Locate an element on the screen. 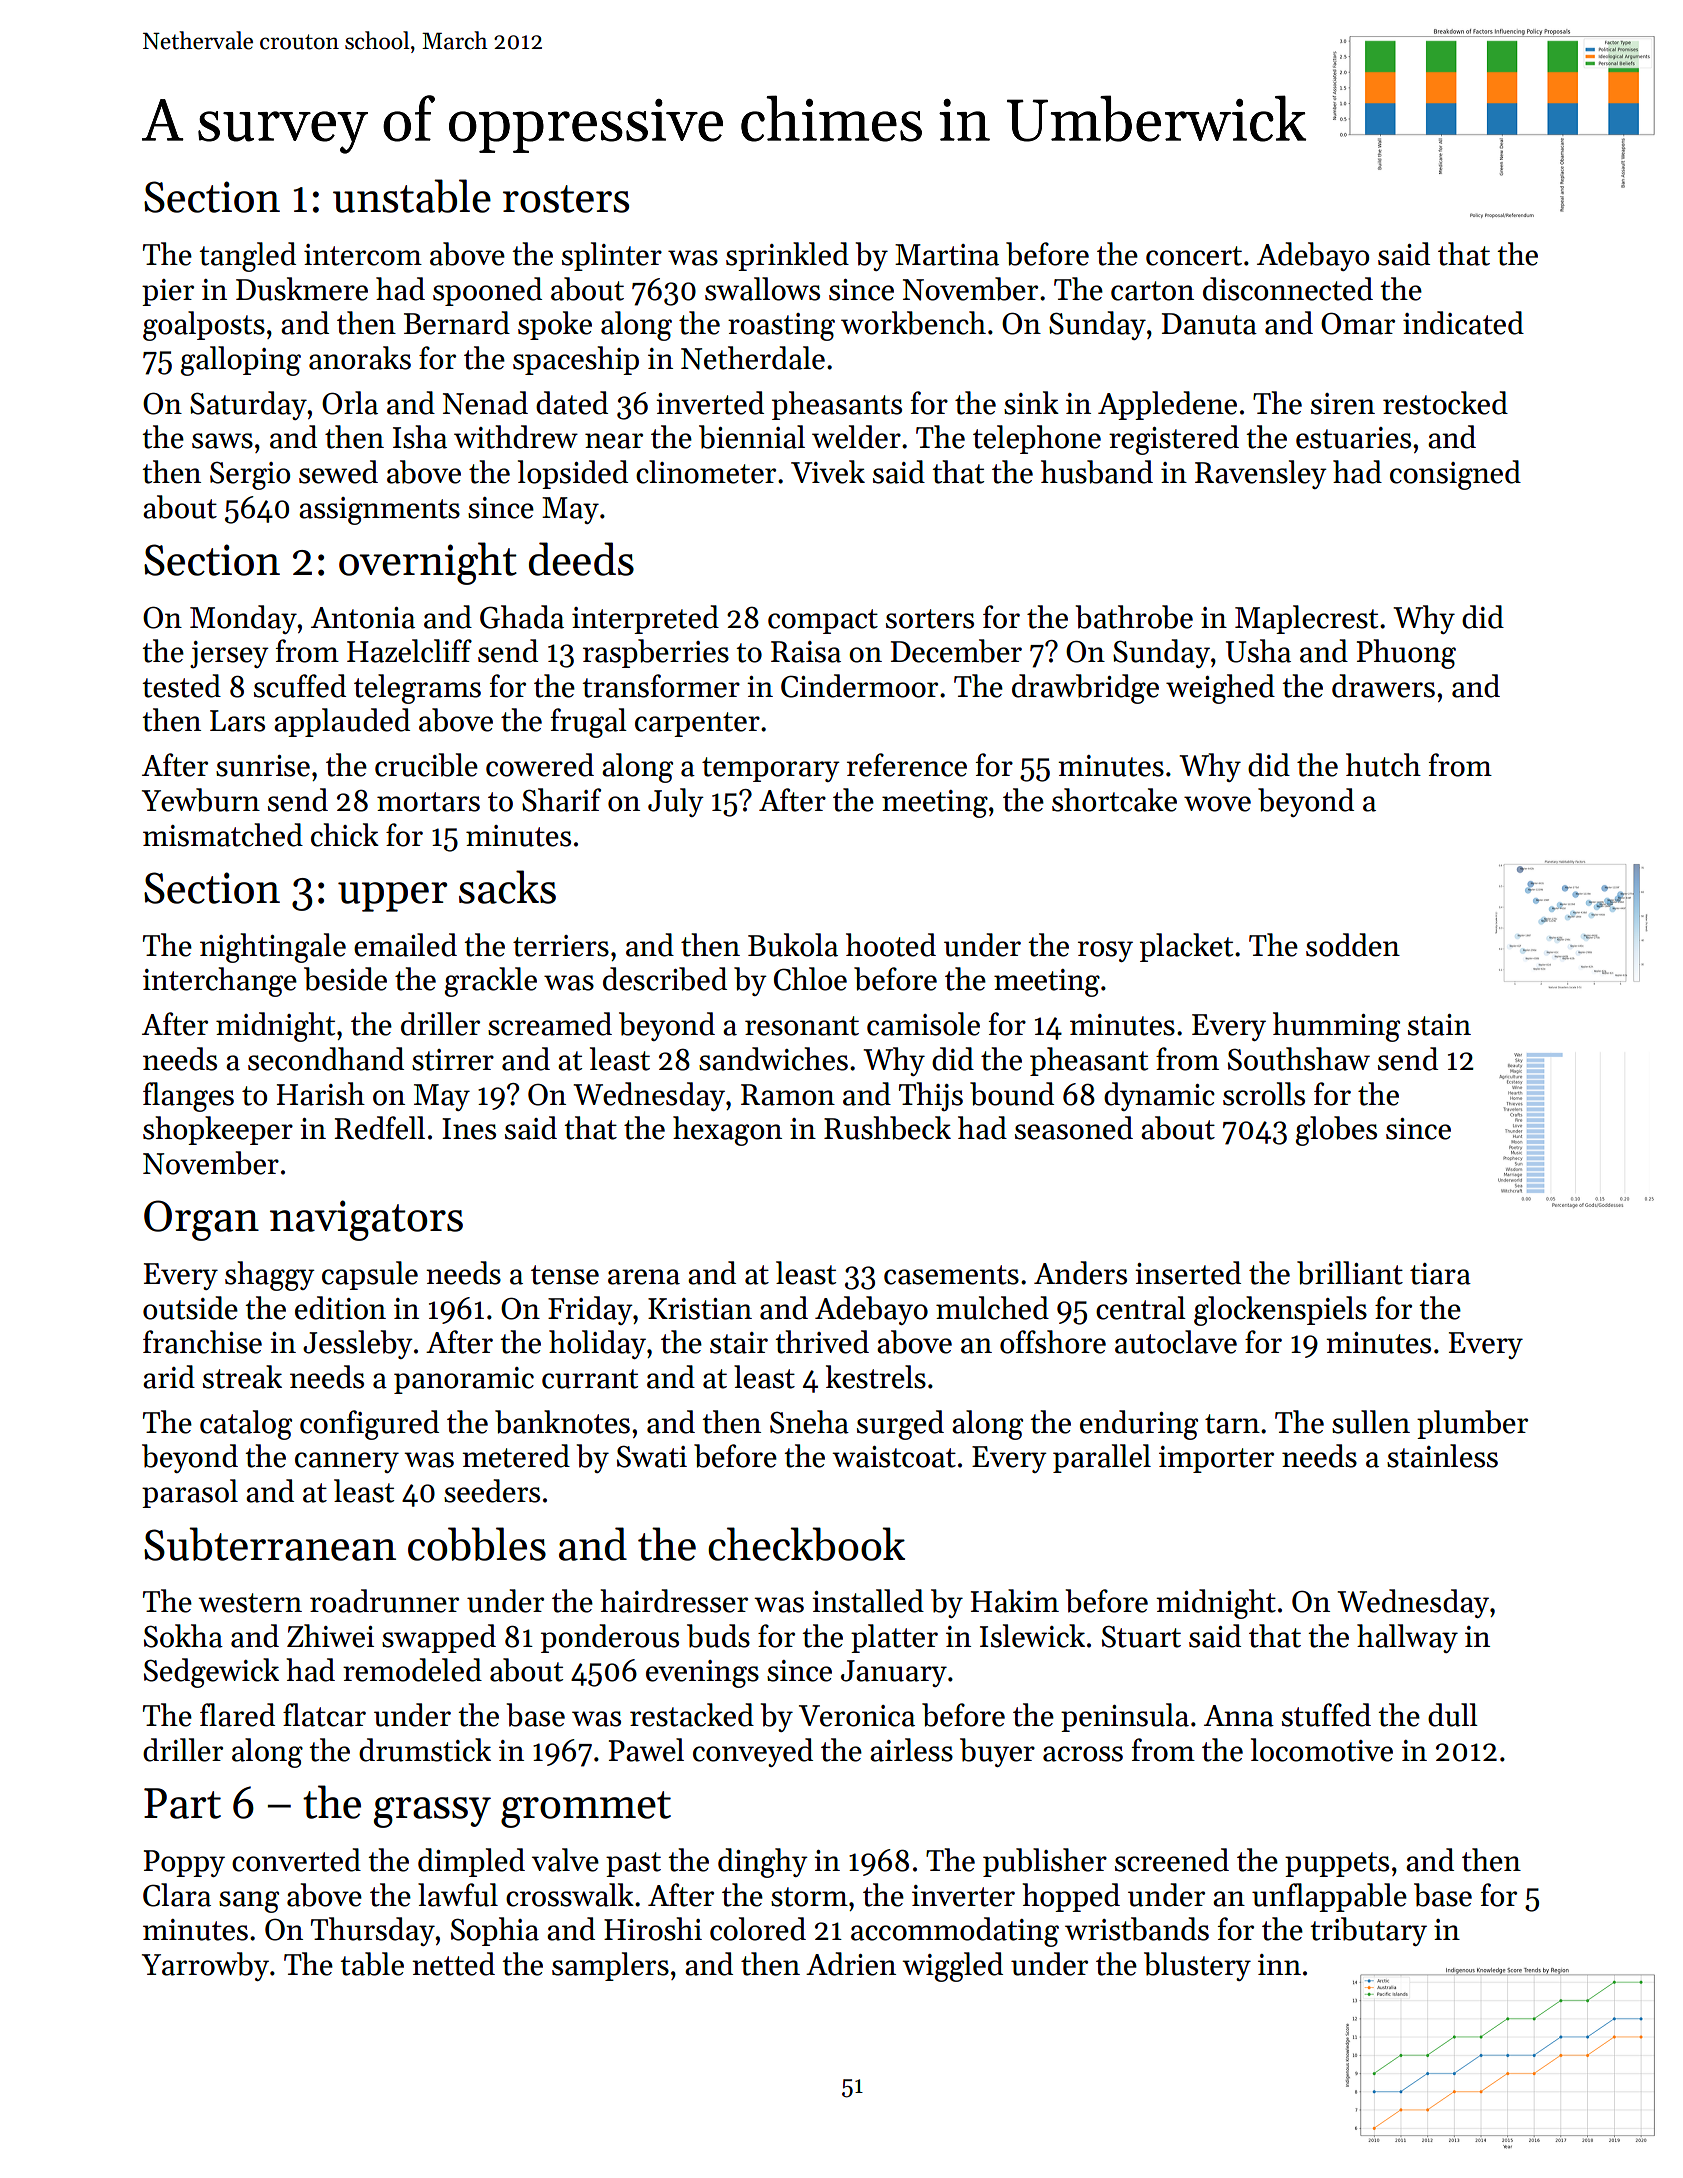 Image resolution: width=1683 pixels, height=2178 pixels. intercom is located at coordinates (363, 255).
